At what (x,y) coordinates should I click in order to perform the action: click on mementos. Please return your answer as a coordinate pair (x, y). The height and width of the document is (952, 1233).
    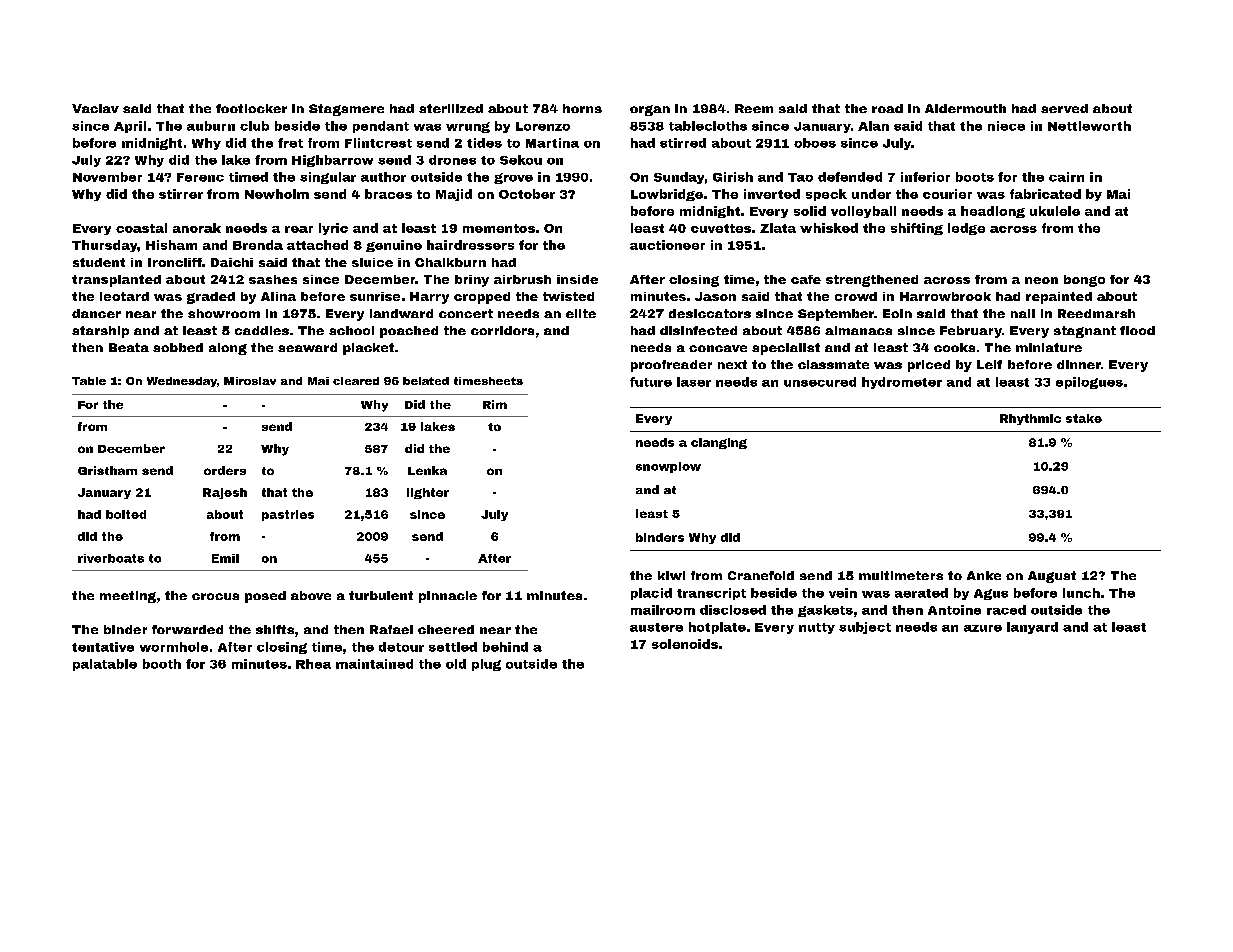
    Looking at the image, I should click on (499, 228).
